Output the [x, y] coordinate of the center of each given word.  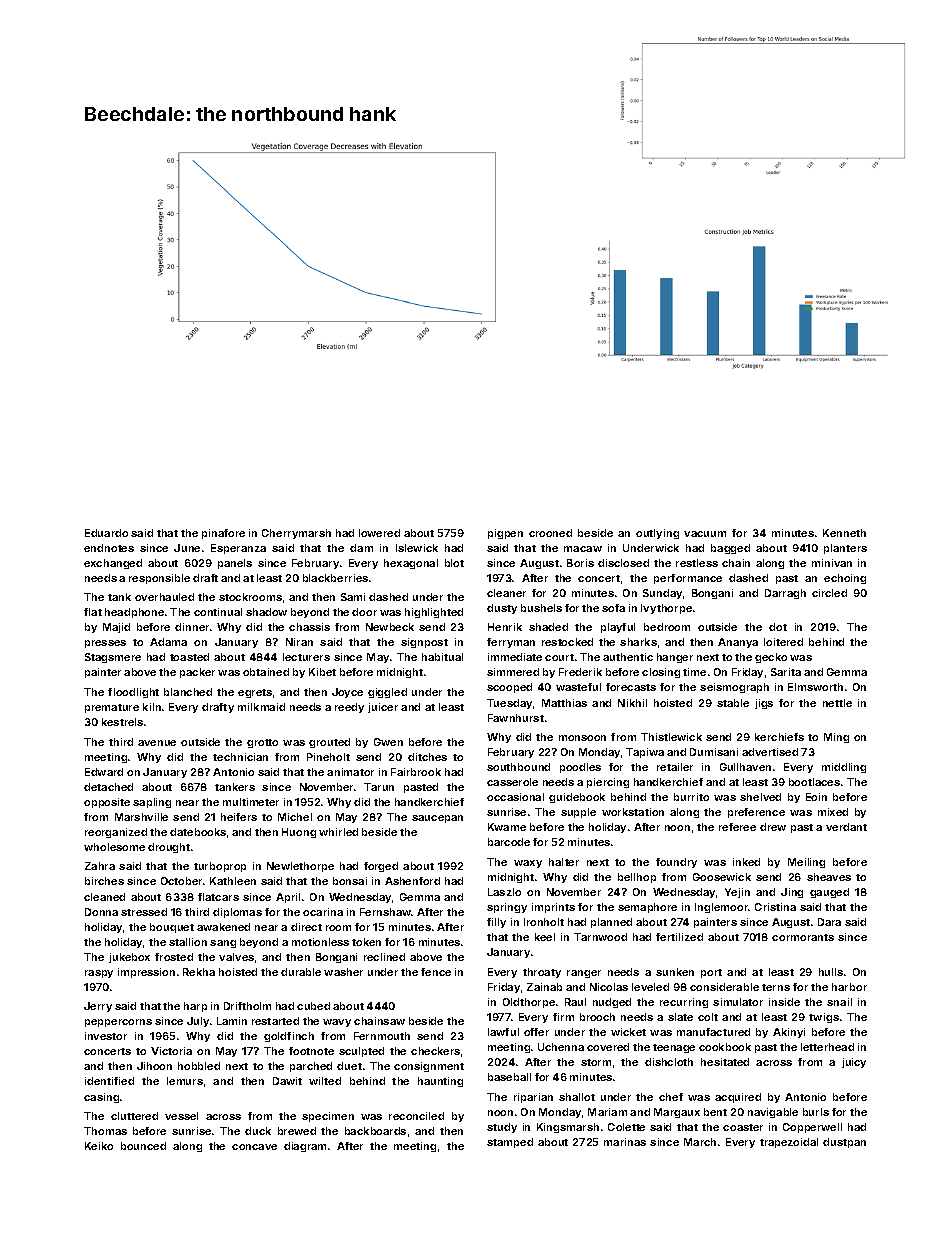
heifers [239, 817]
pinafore [223, 534]
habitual [442, 657]
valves [236, 957]
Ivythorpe [666, 609]
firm [563, 1017]
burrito [691, 797]
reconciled [416, 1116]
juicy [854, 1063]
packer [197, 673]
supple [578, 813]
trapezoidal [789, 1143]
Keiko [99, 1146]
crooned [550, 533]
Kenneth [844, 533]
